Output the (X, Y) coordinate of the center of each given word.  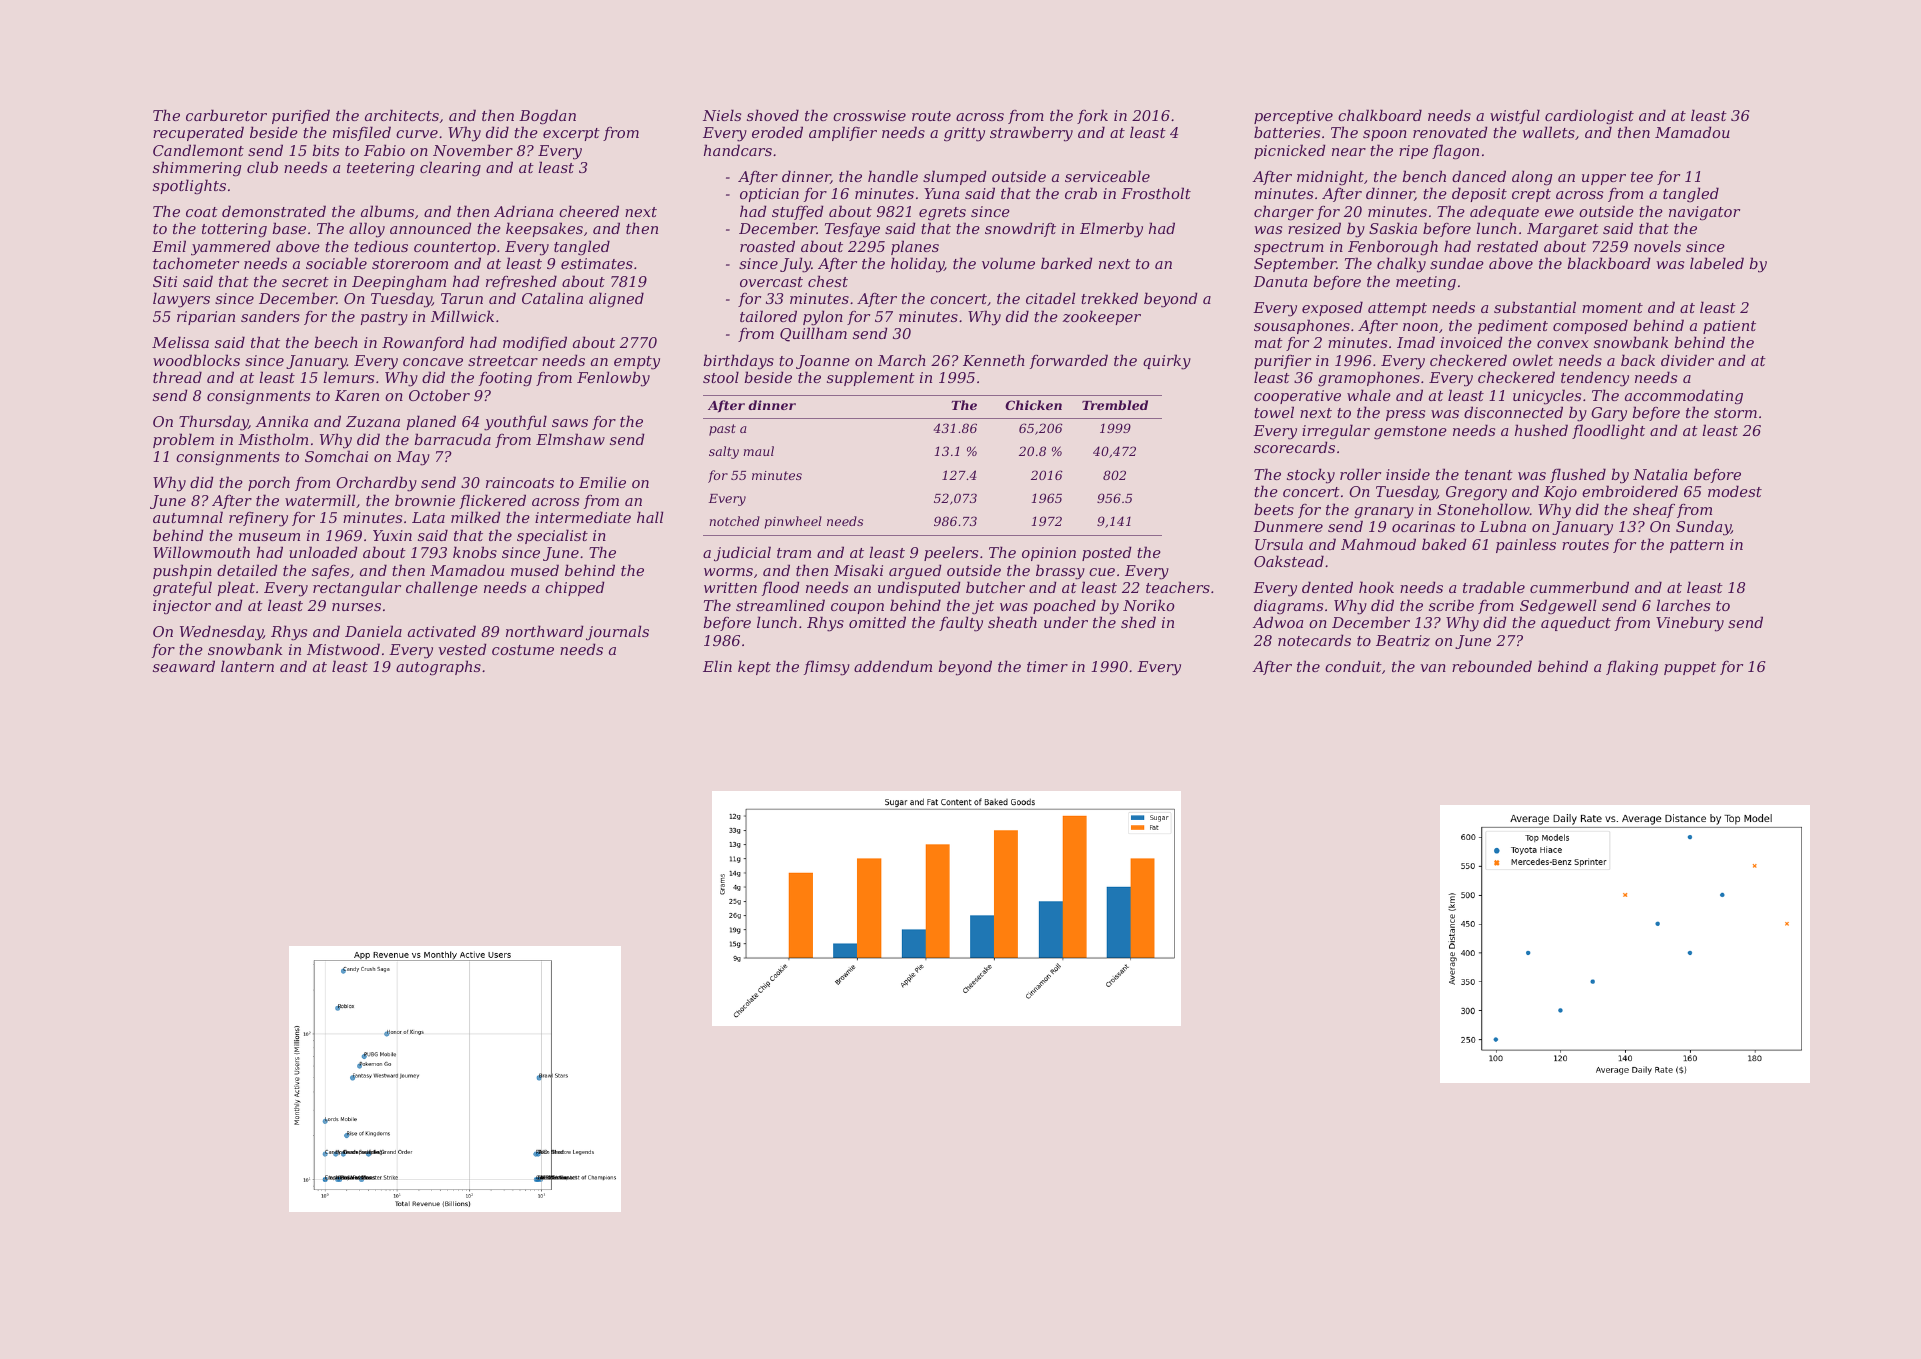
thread (177, 377)
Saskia (1393, 228)
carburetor (226, 115)
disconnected (1513, 412)
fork (1092, 116)
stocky (1311, 476)
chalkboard (1380, 115)
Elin (717, 666)
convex (1562, 344)
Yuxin (392, 535)
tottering (234, 230)
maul (758, 451)
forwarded (1069, 361)
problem (183, 440)
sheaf (1654, 510)
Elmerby (1111, 230)
